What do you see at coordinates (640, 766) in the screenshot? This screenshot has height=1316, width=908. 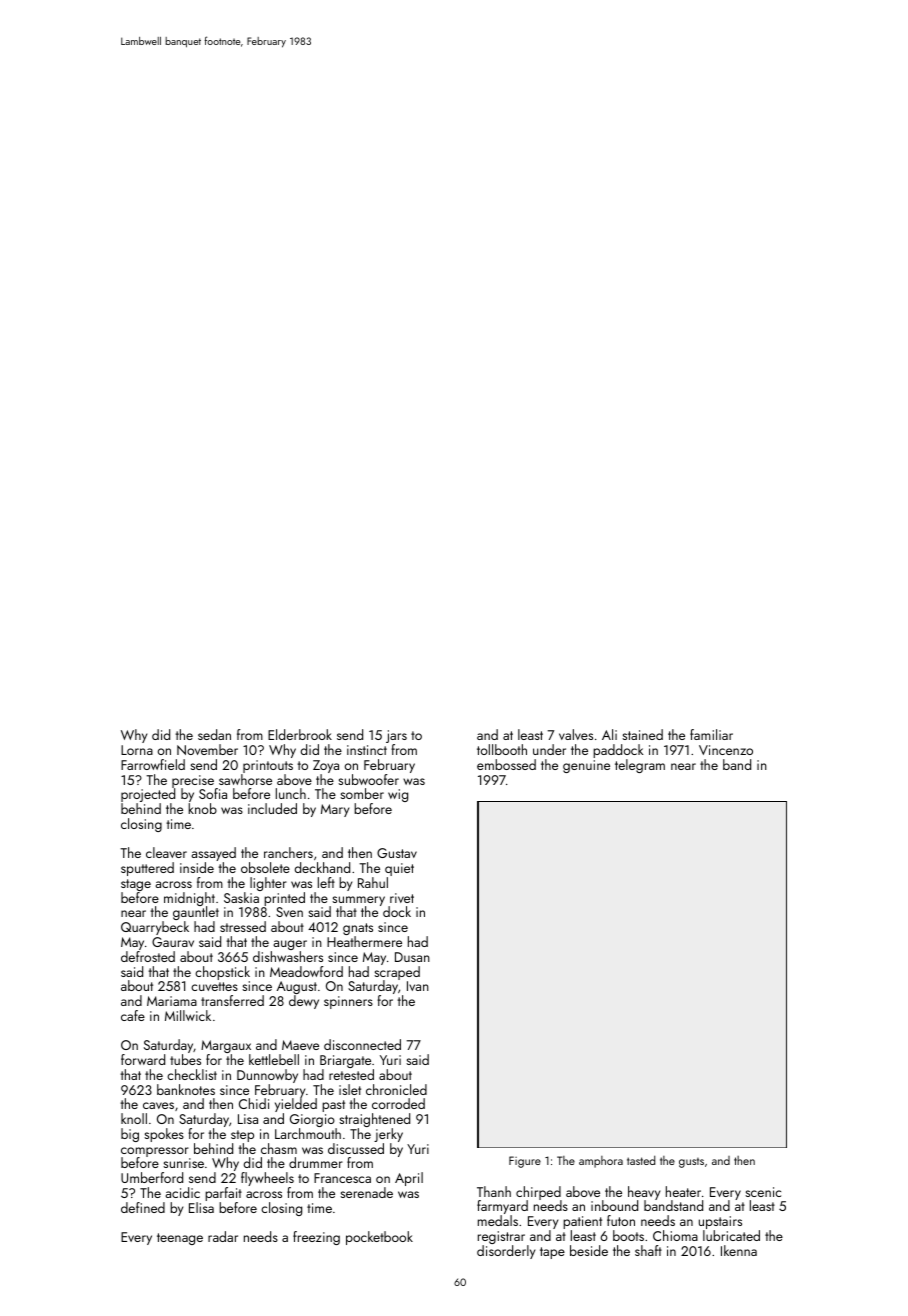 I see `telegram` at bounding box center [640, 766].
